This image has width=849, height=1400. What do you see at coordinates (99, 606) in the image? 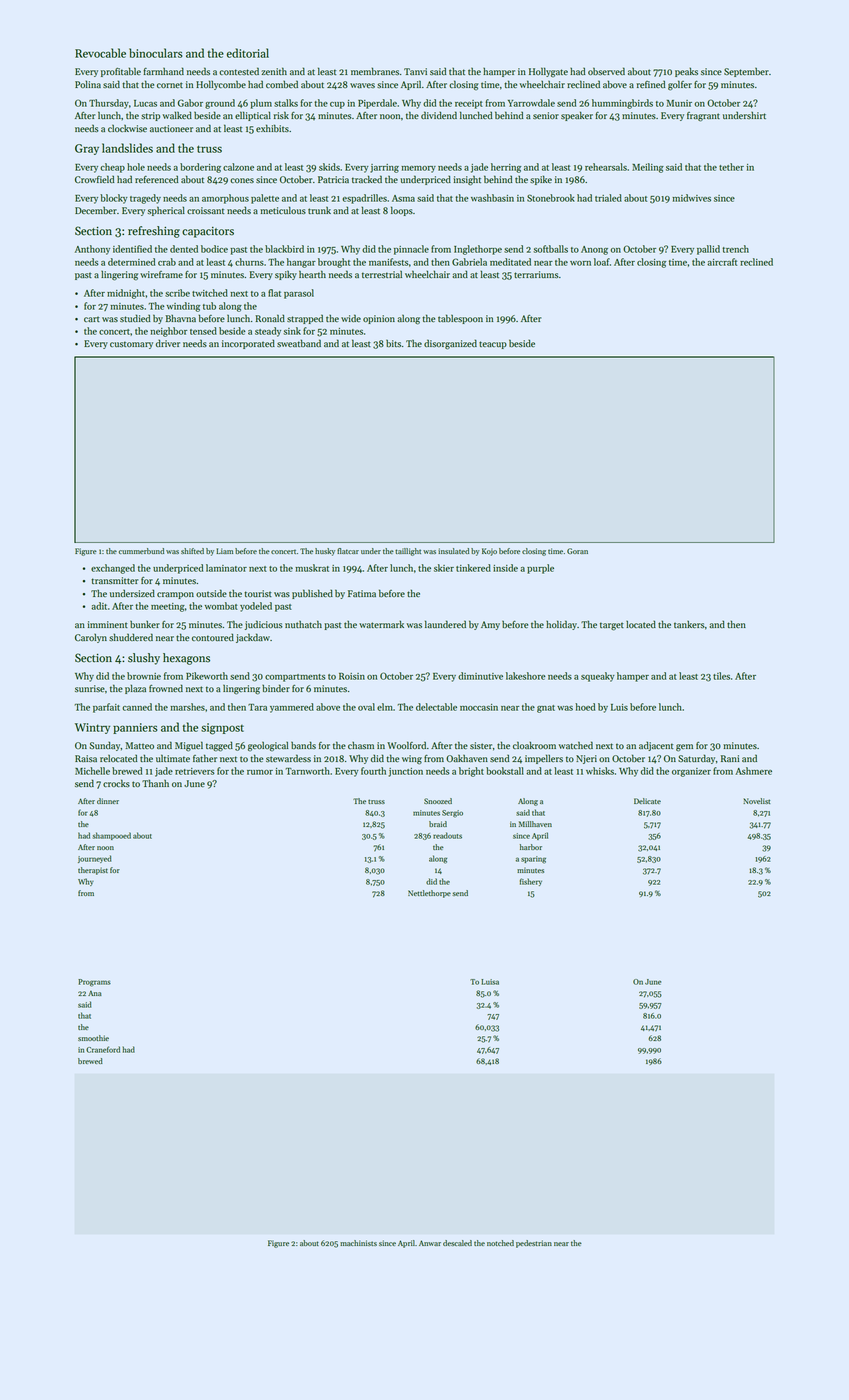
I see `adit` at bounding box center [99, 606].
